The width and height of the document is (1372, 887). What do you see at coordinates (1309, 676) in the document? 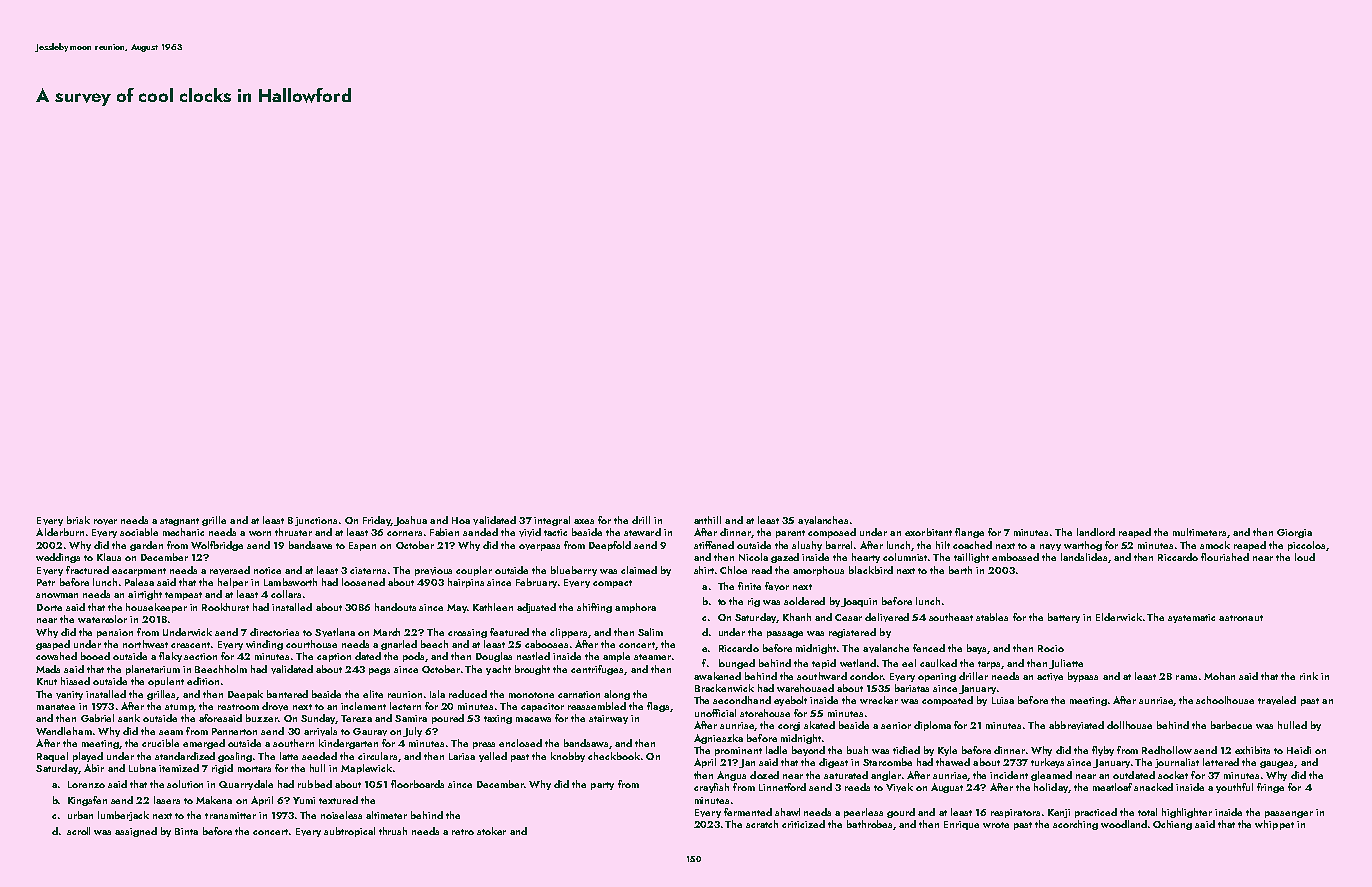
I see `rink` at bounding box center [1309, 676].
